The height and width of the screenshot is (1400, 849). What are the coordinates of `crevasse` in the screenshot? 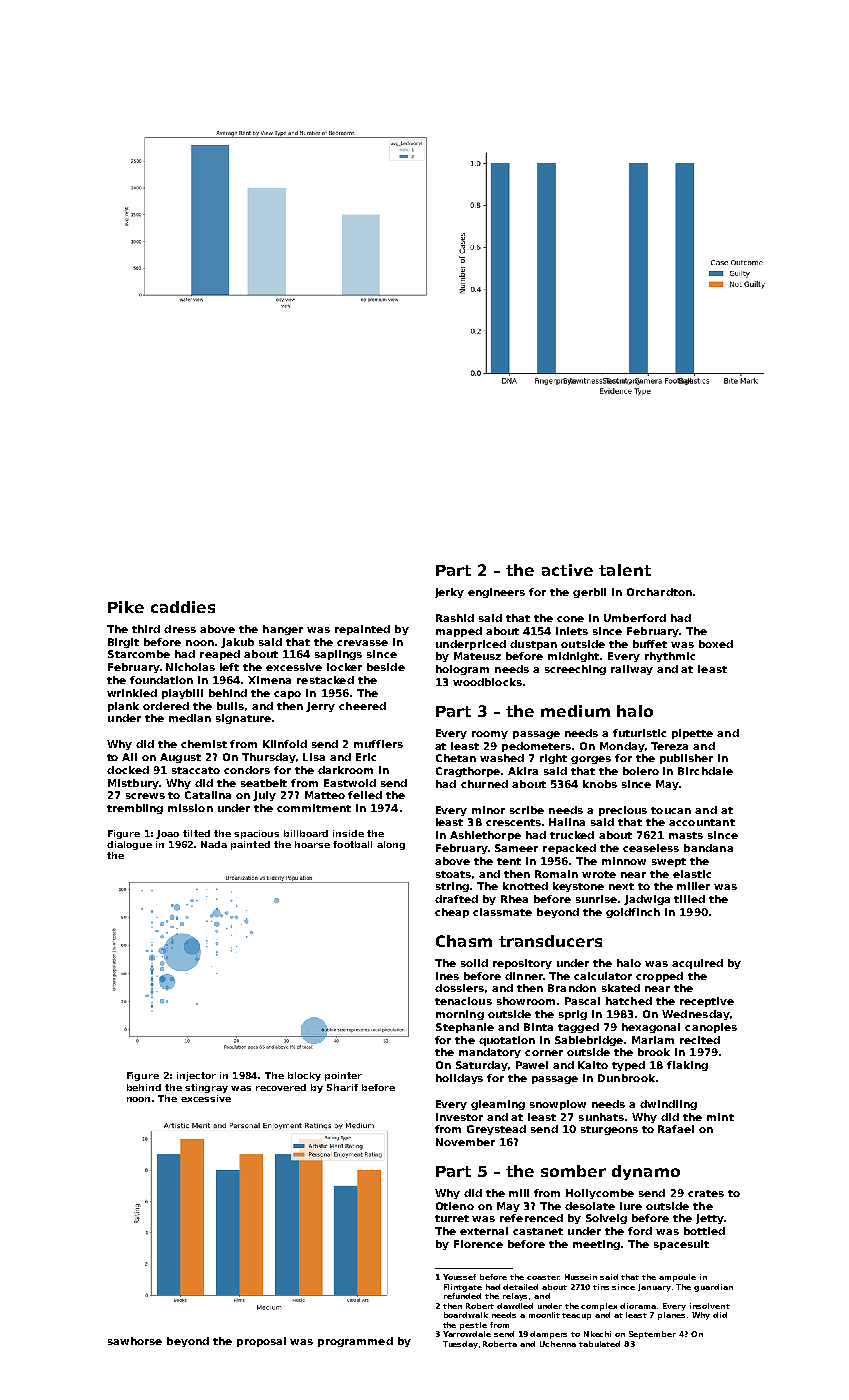 It's located at (362, 643).
